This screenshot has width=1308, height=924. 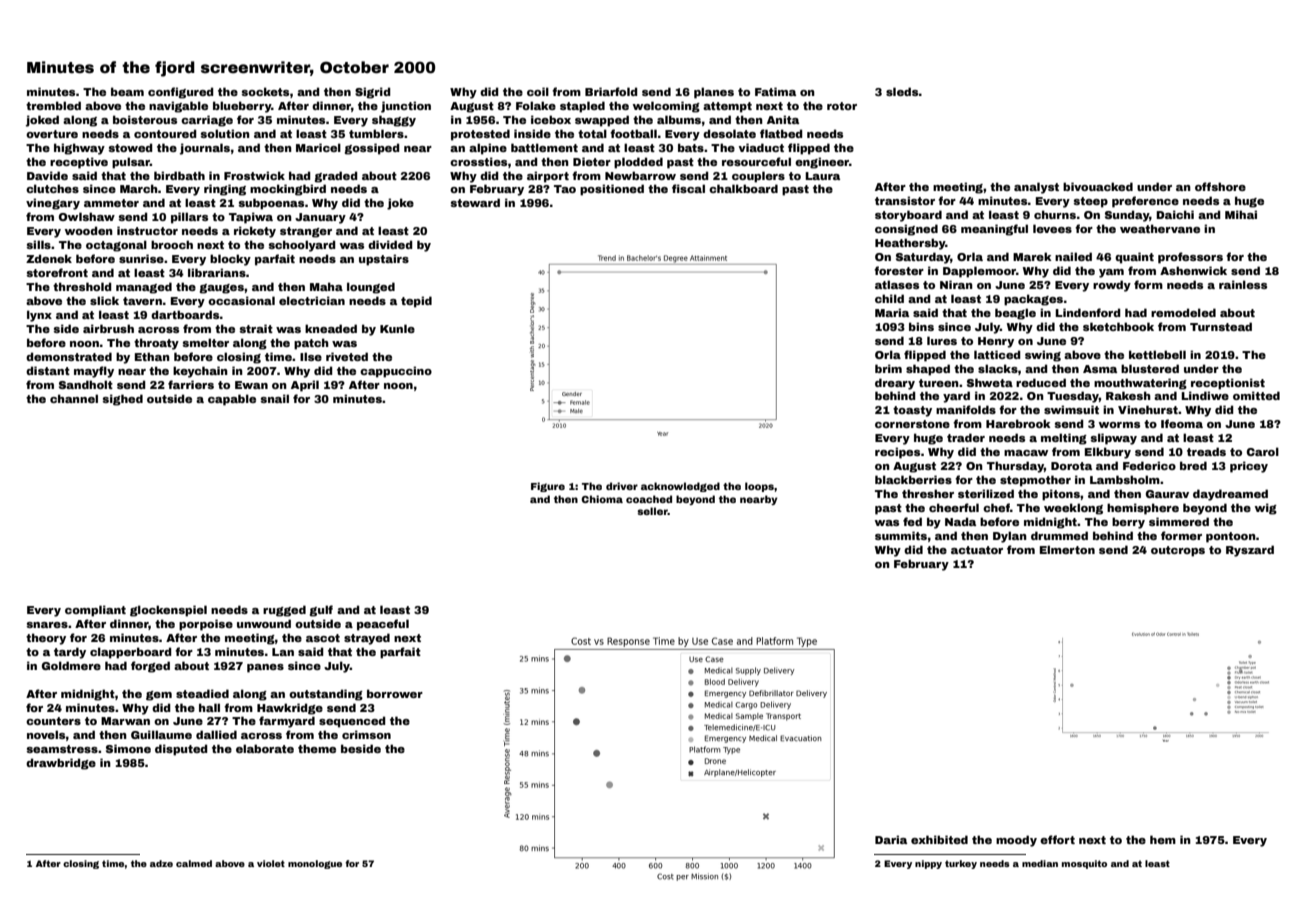 What do you see at coordinates (1084, 864) in the screenshot?
I see `mosquito` at bounding box center [1084, 864].
